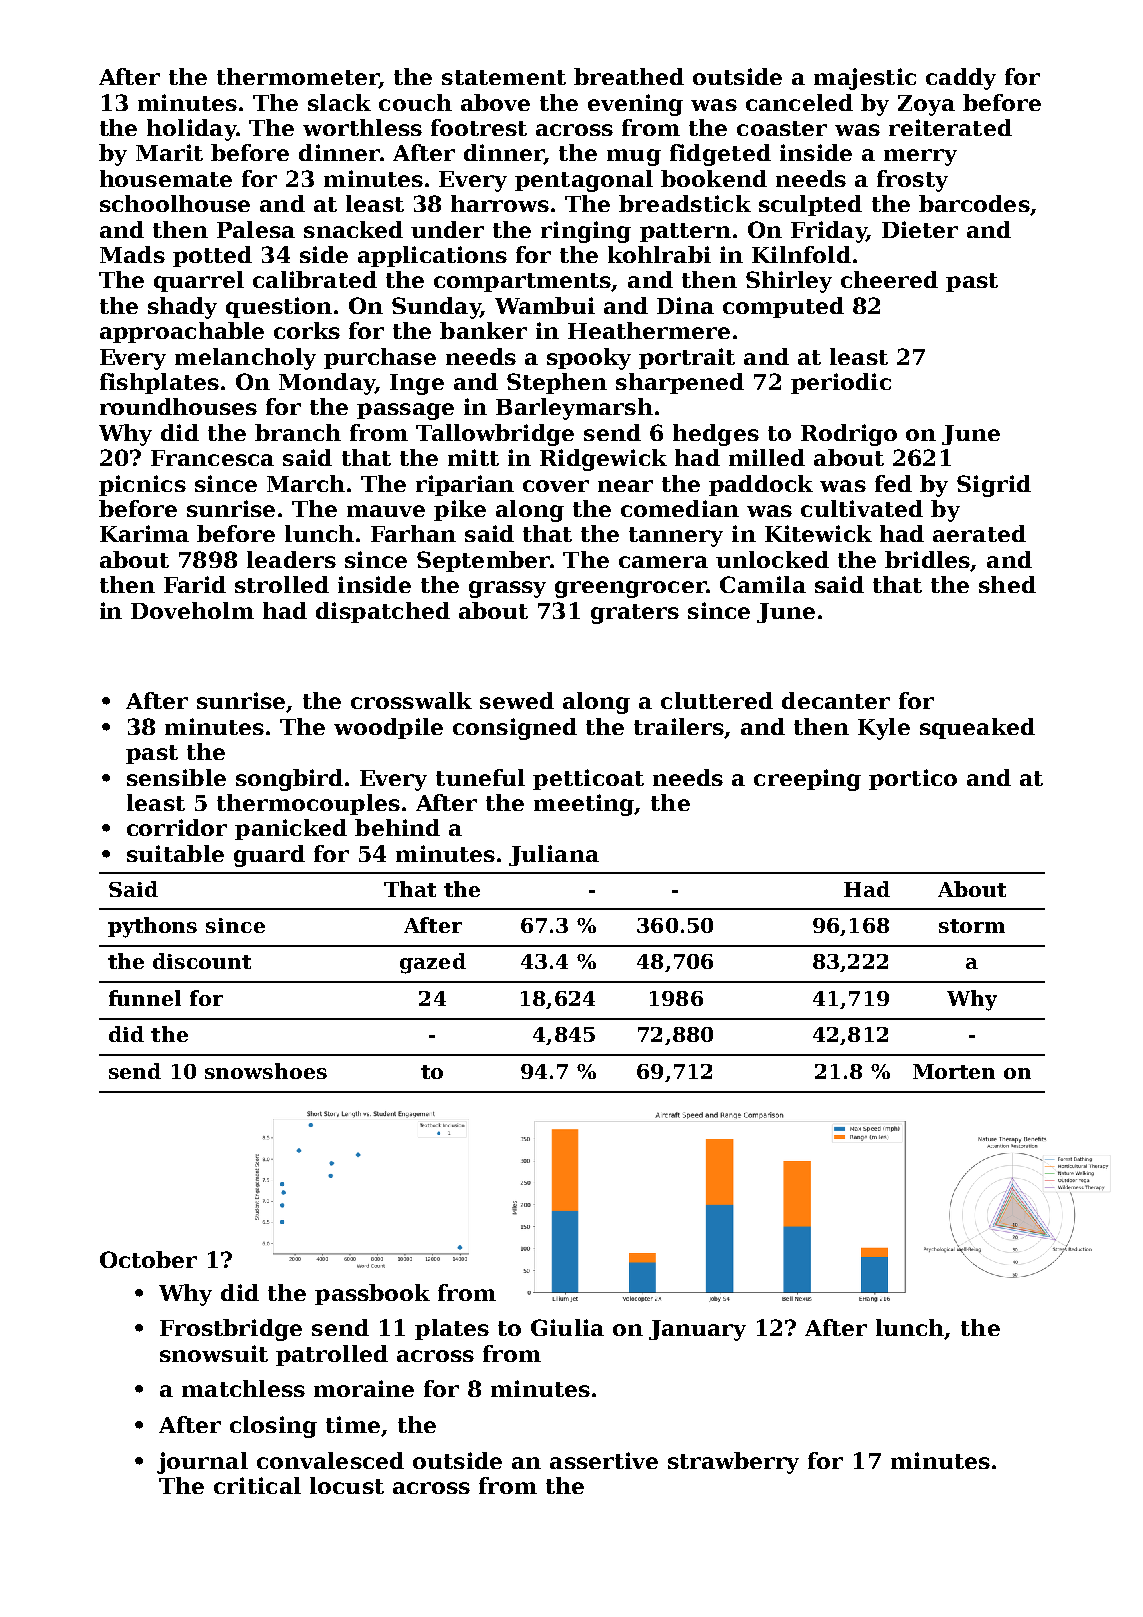 The height and width of the screenshot is (1617, 1143). Describe the element at coordinates (841, 383) in the screenshot. I see `periodic` at that location.
